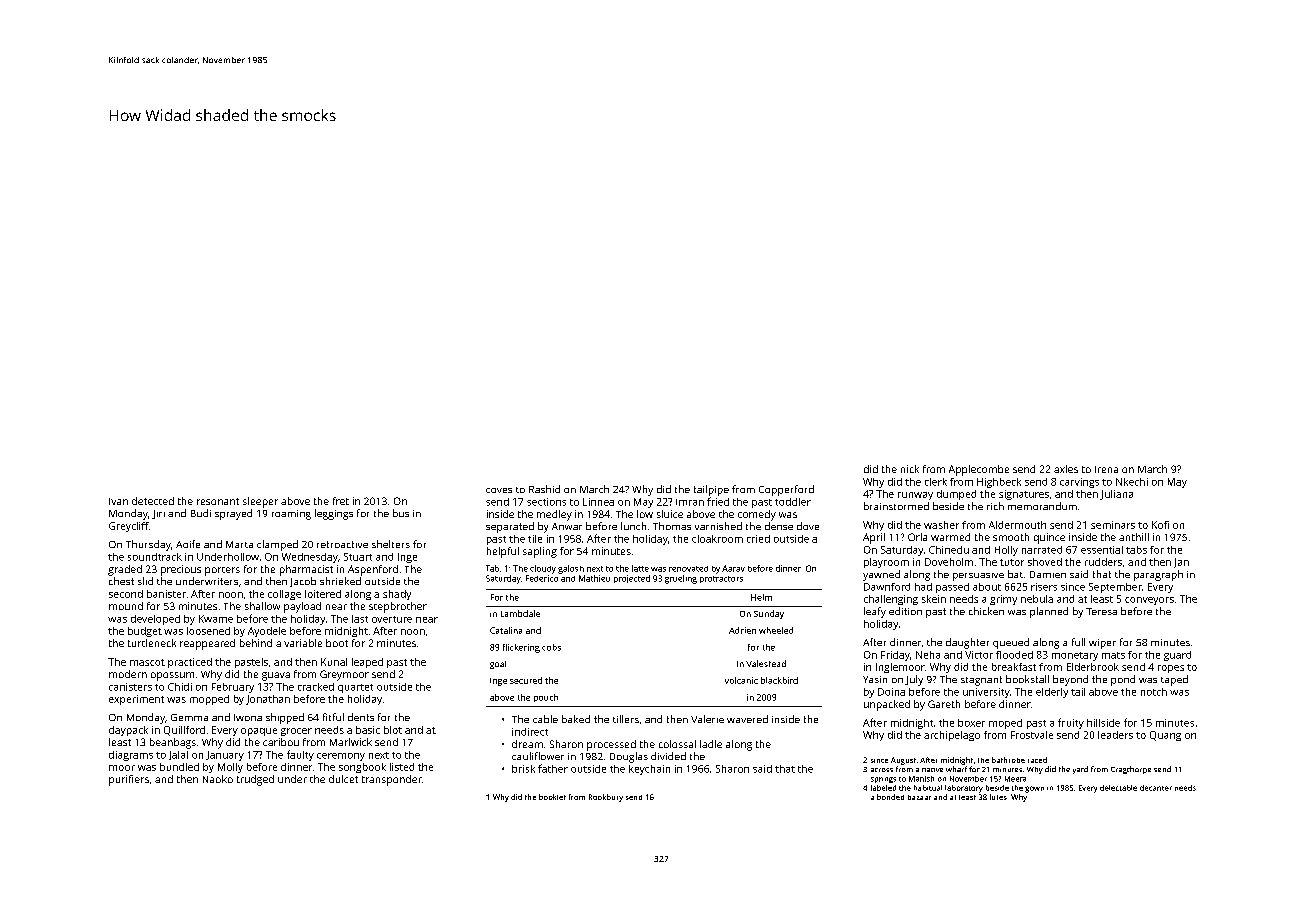 Image resolution: width=1308 pixels, height=924 pixels. What do you see at coordinates (677, 744) in the screenshot?
I see `colossal` at bounding box center [677, 744].
